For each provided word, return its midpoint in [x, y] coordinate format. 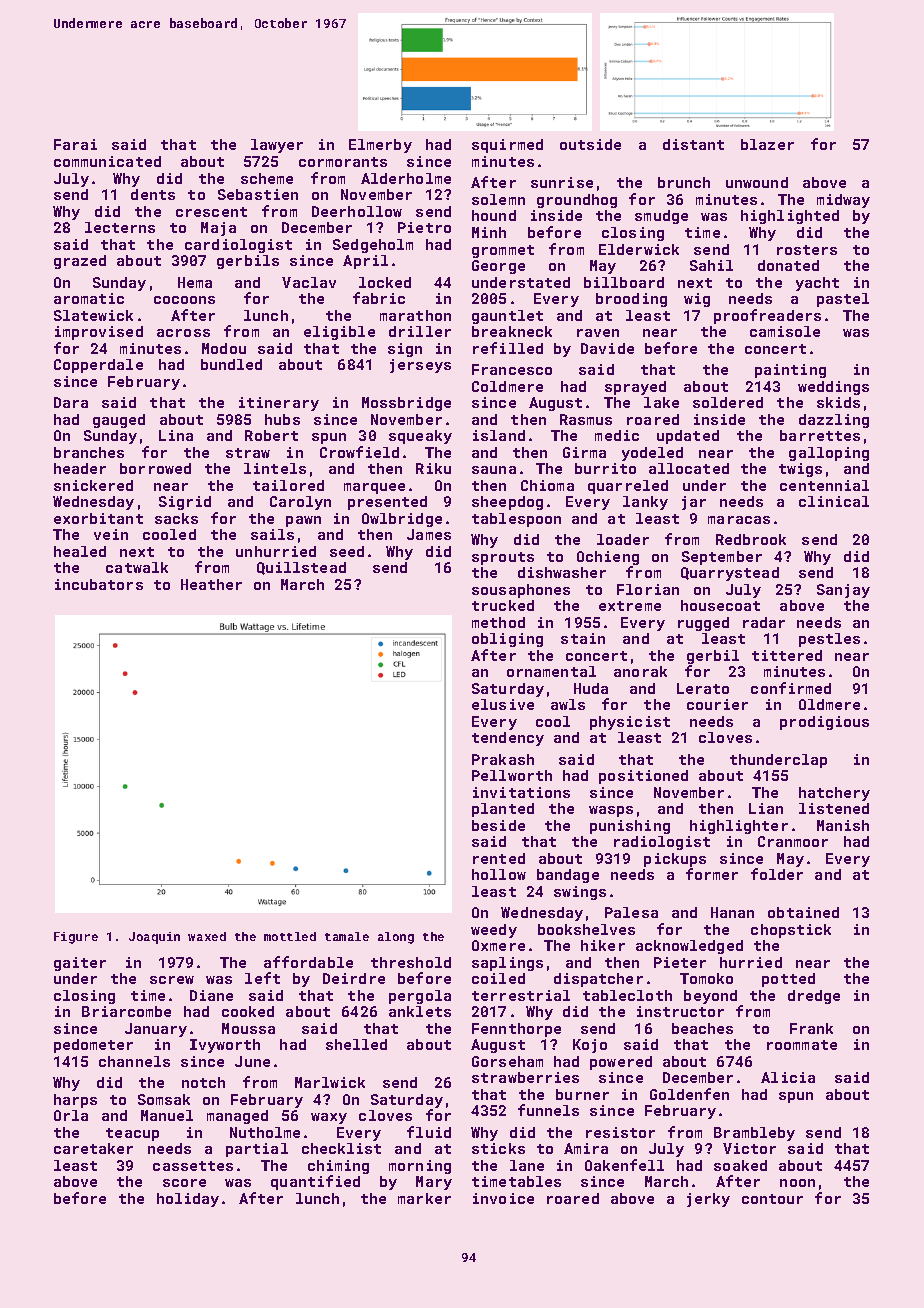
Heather [211, 584]
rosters [807, 250]
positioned [643, 777]
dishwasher [562, 572]
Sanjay [843, 591]
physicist [630, 723]
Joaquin [154, 938]
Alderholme [406, 178]
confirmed [791, 688]
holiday [188, 1200]
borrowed [155, 468]
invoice [503, 1198]
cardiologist [238, 246]
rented [499, 858]
